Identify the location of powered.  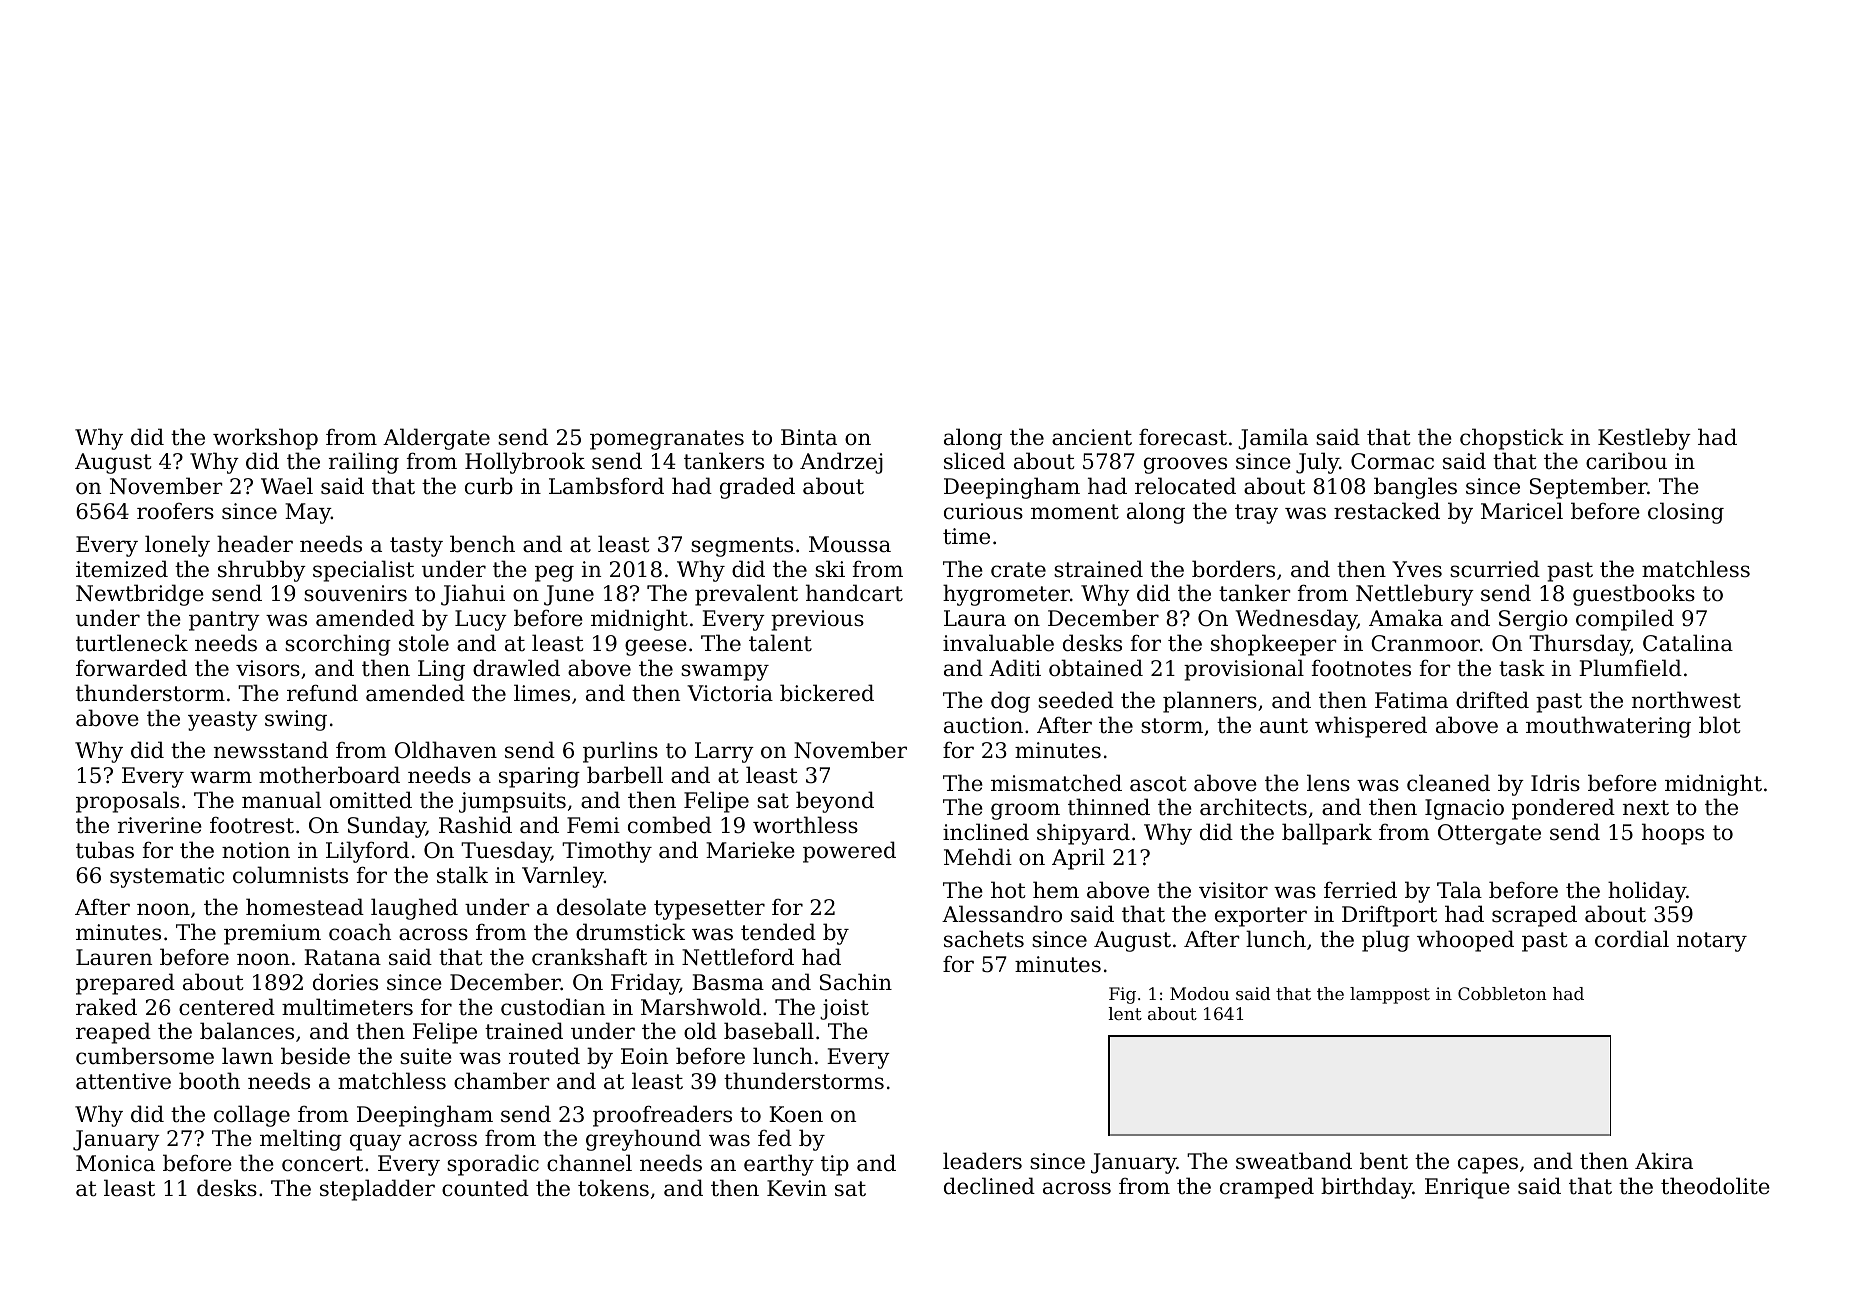
(849, 852).
